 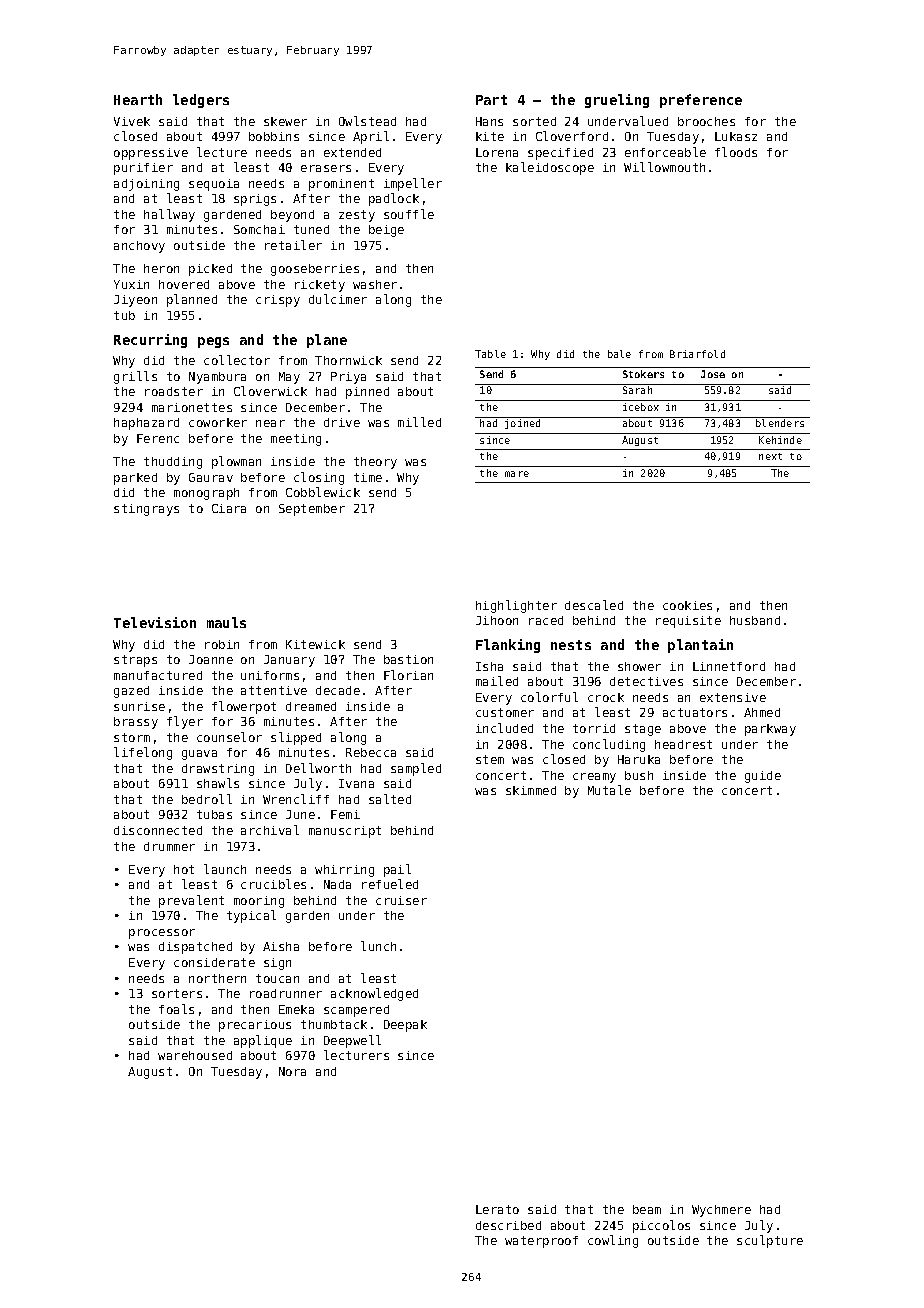 What do you see at coordinates (155, 622) in the screenshot?
I see `Television` at bounding box center [155, 622].
